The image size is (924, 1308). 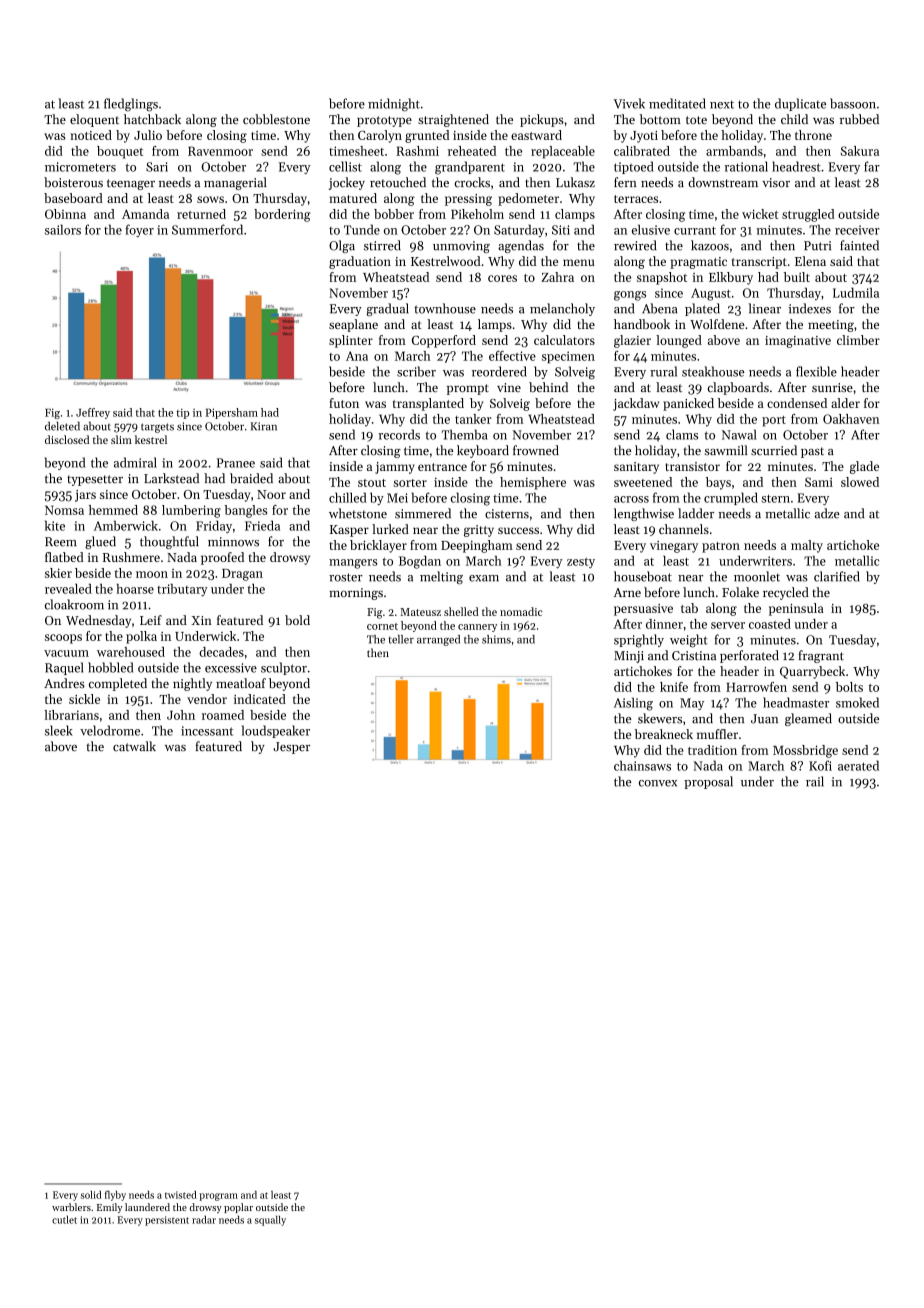 What do you see at coordinates (220, 151) in the page?
I see `Ravenmoor` at bounding box center [220, 151].
